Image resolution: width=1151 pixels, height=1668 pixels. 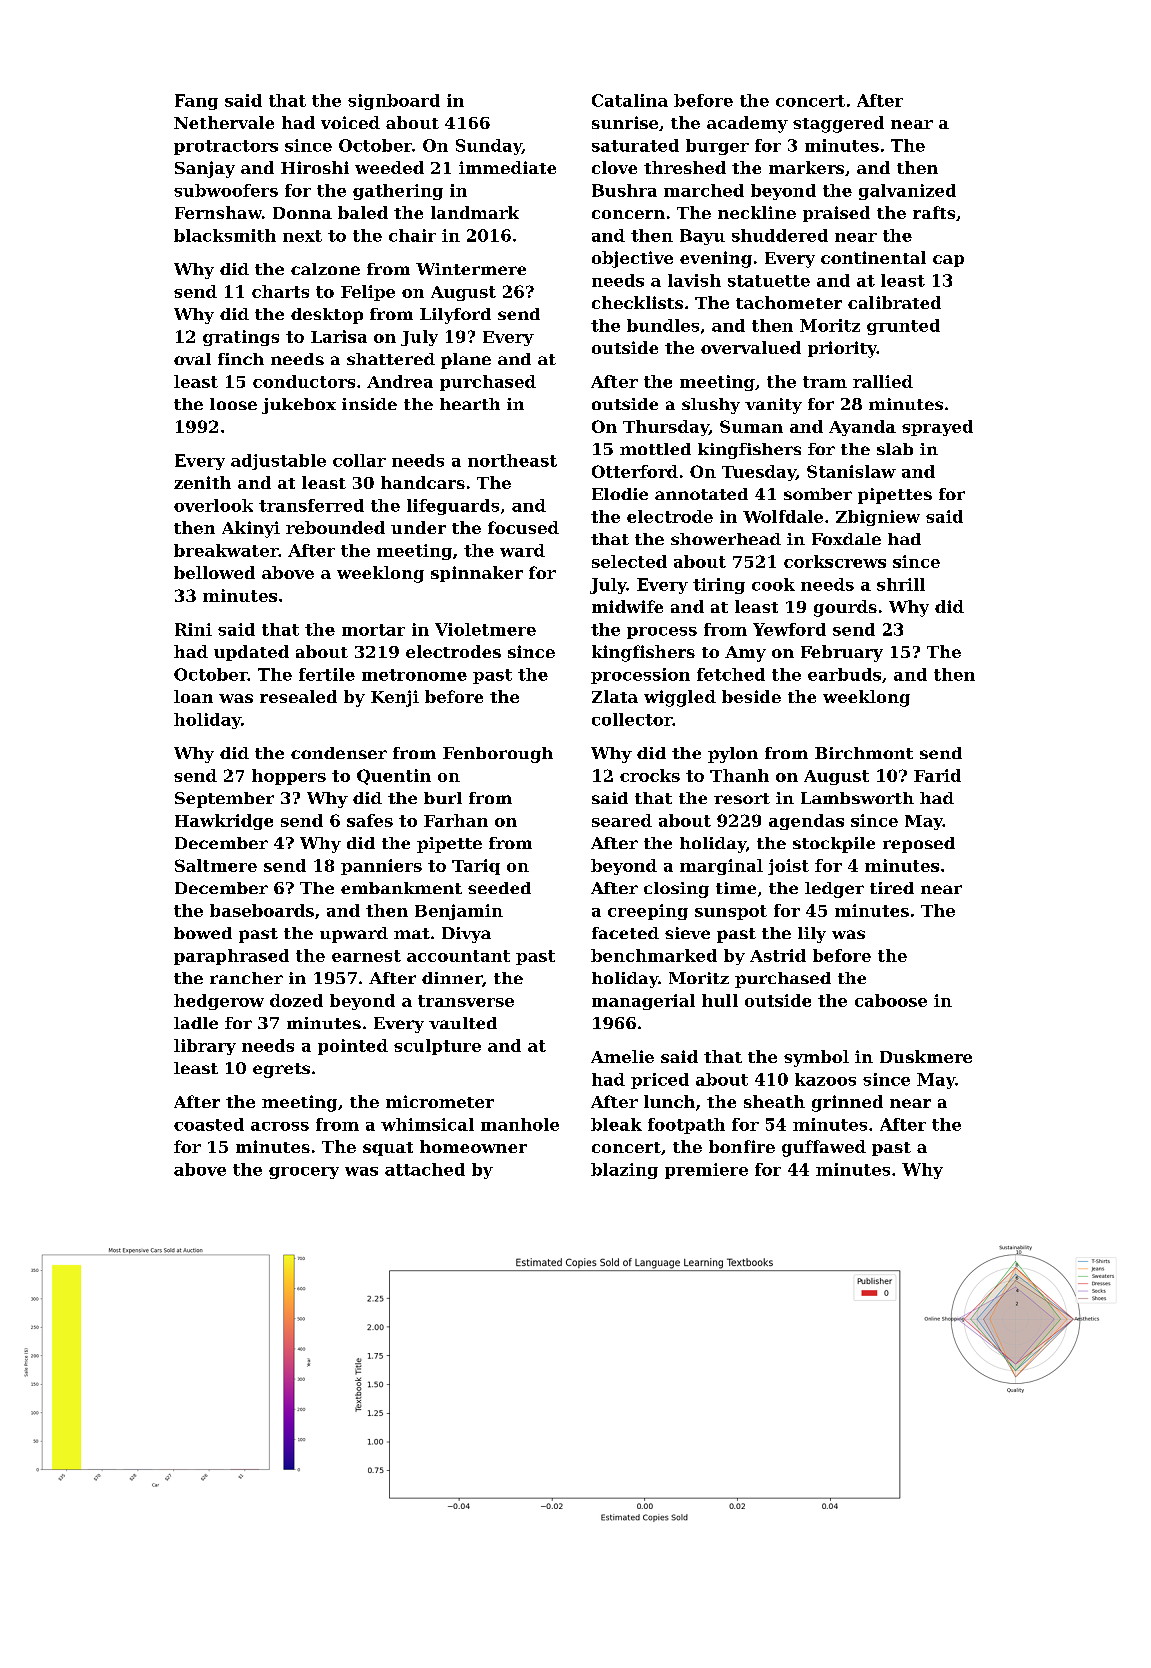 What do you see at coordinates (498, 755) in the page?
I see `Fenborough` at bounding box center [498, 755].
